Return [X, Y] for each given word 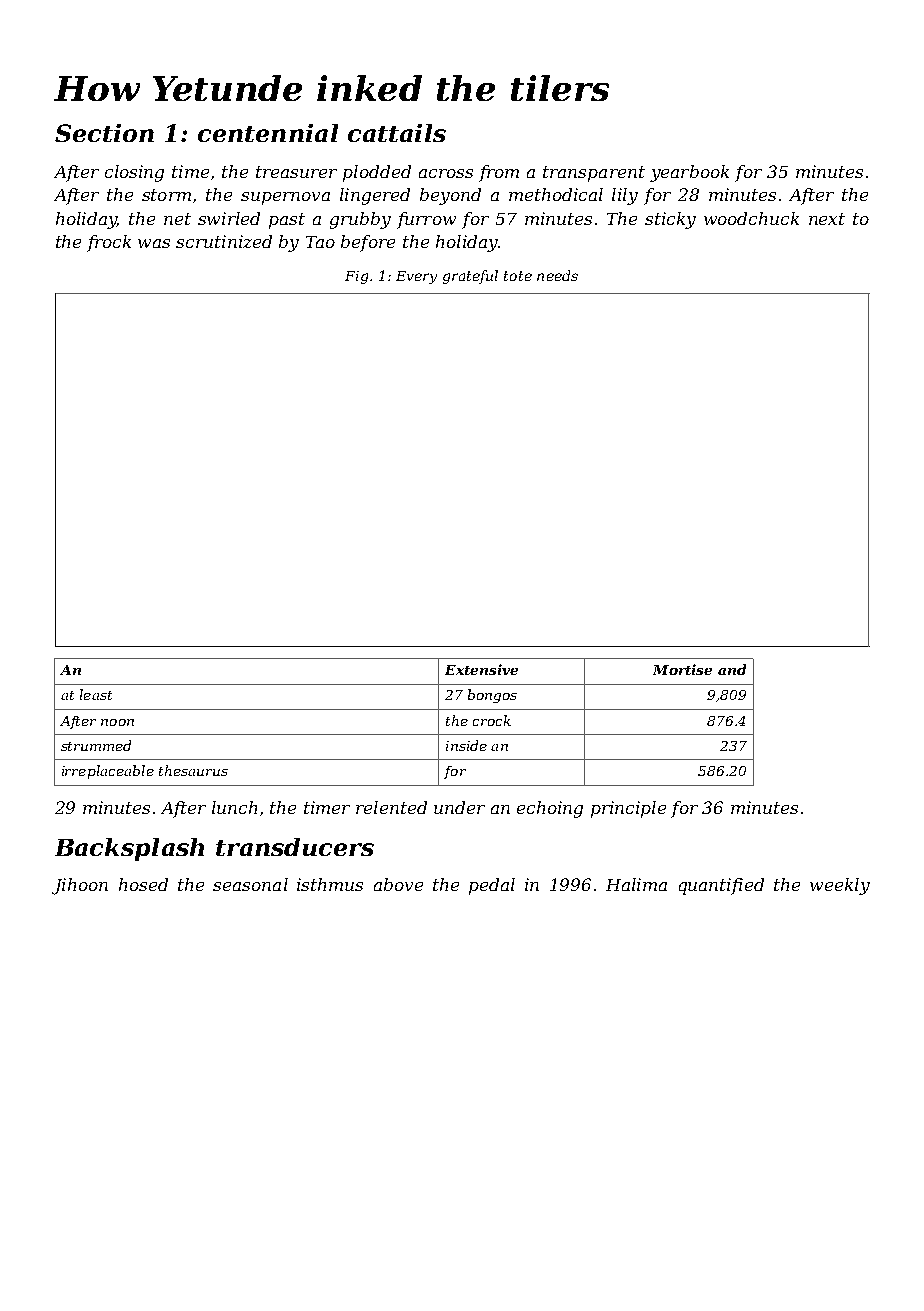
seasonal [250, 884]
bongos [492, 696]
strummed [96, 745]
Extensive [481, 669]
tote [518, 276]
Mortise [682, 669]
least [96, 694]
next [827, 219]
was [154, 243]
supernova [285, 198]
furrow [426, 220]
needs [557, 275]
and [732, 669]
